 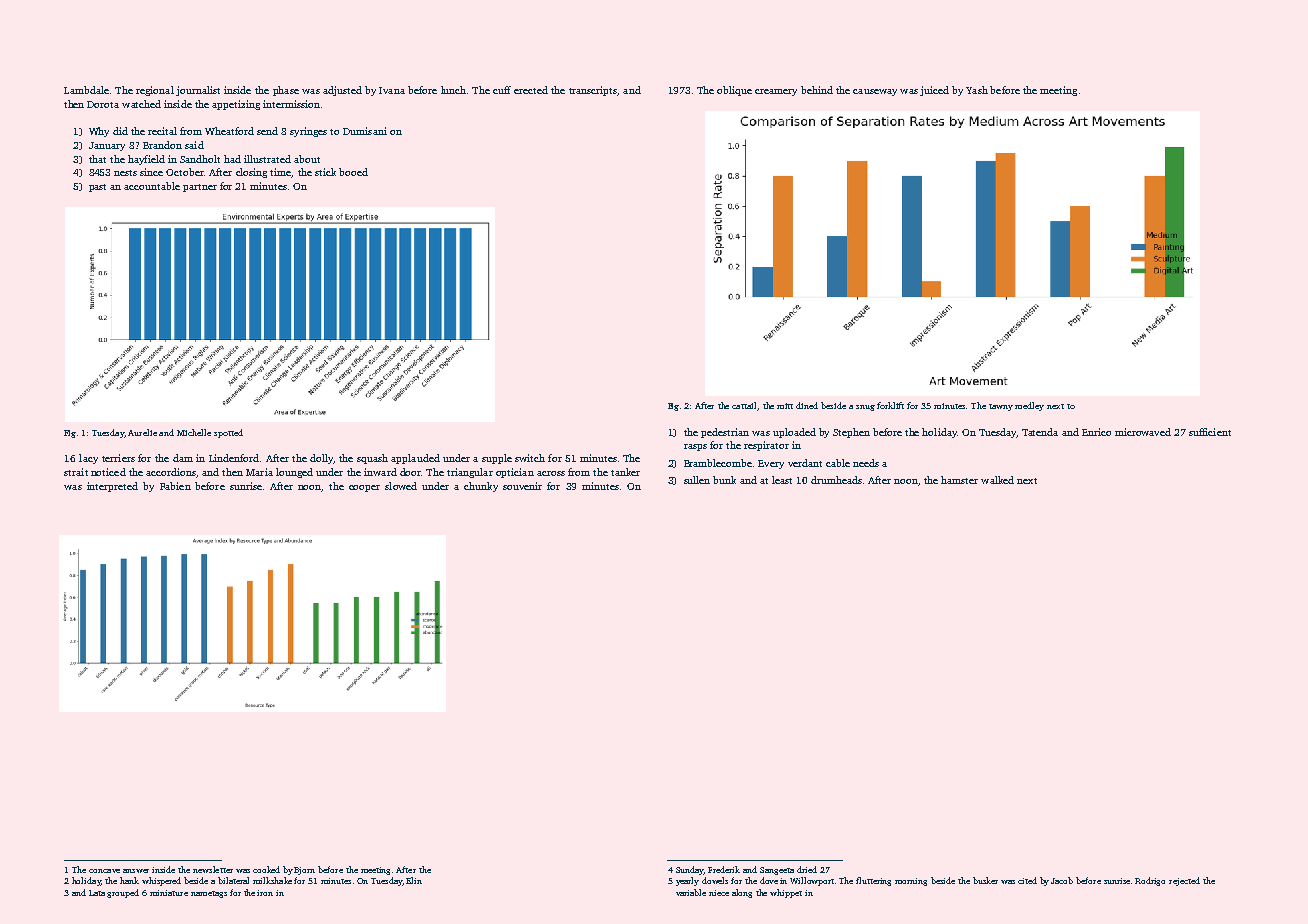 What do you see at coordinates (155, 91) in the page?
I see `regional` at bounding box center [155, 91].
